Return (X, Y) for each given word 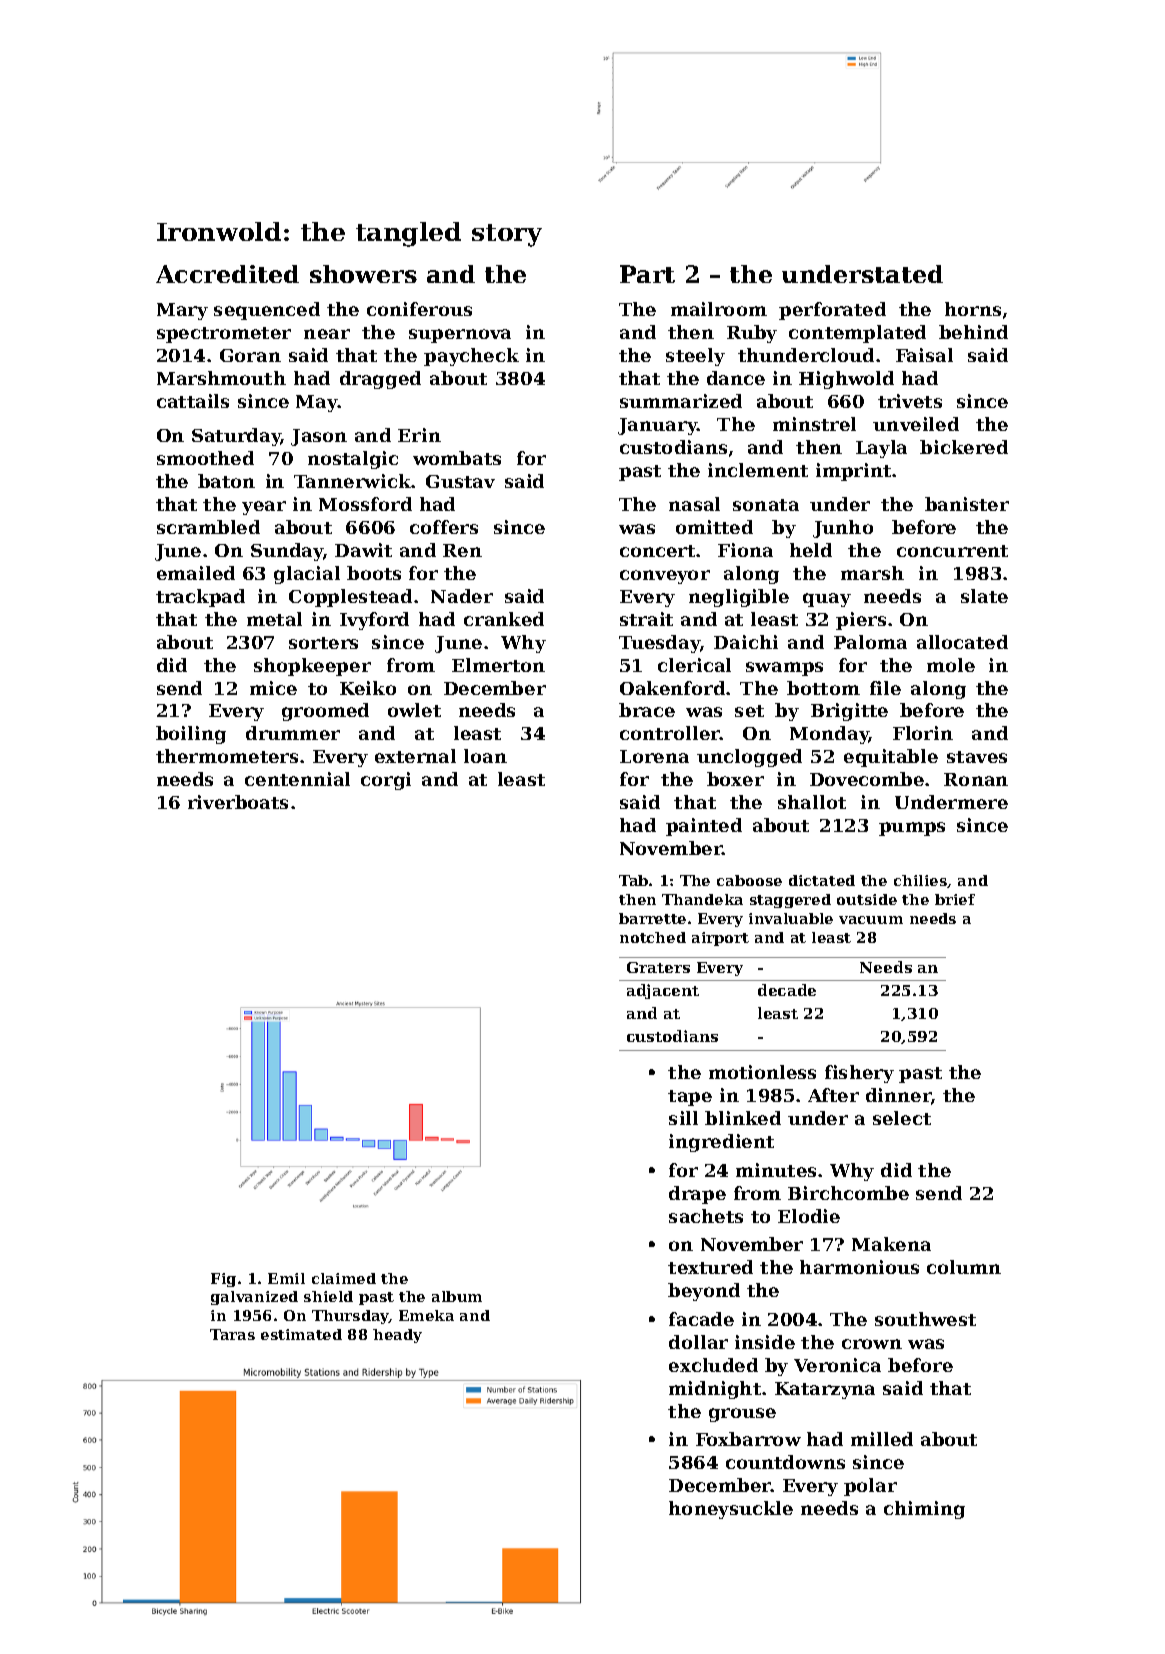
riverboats (238, 802)
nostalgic (353, 460)
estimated (301, 1334)
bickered (964, 447)
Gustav (460, 481)
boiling (191, 735)
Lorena (654, 756)
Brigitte (849, 712)
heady (397, 1336)
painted (704, 827)
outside (867, 899)
